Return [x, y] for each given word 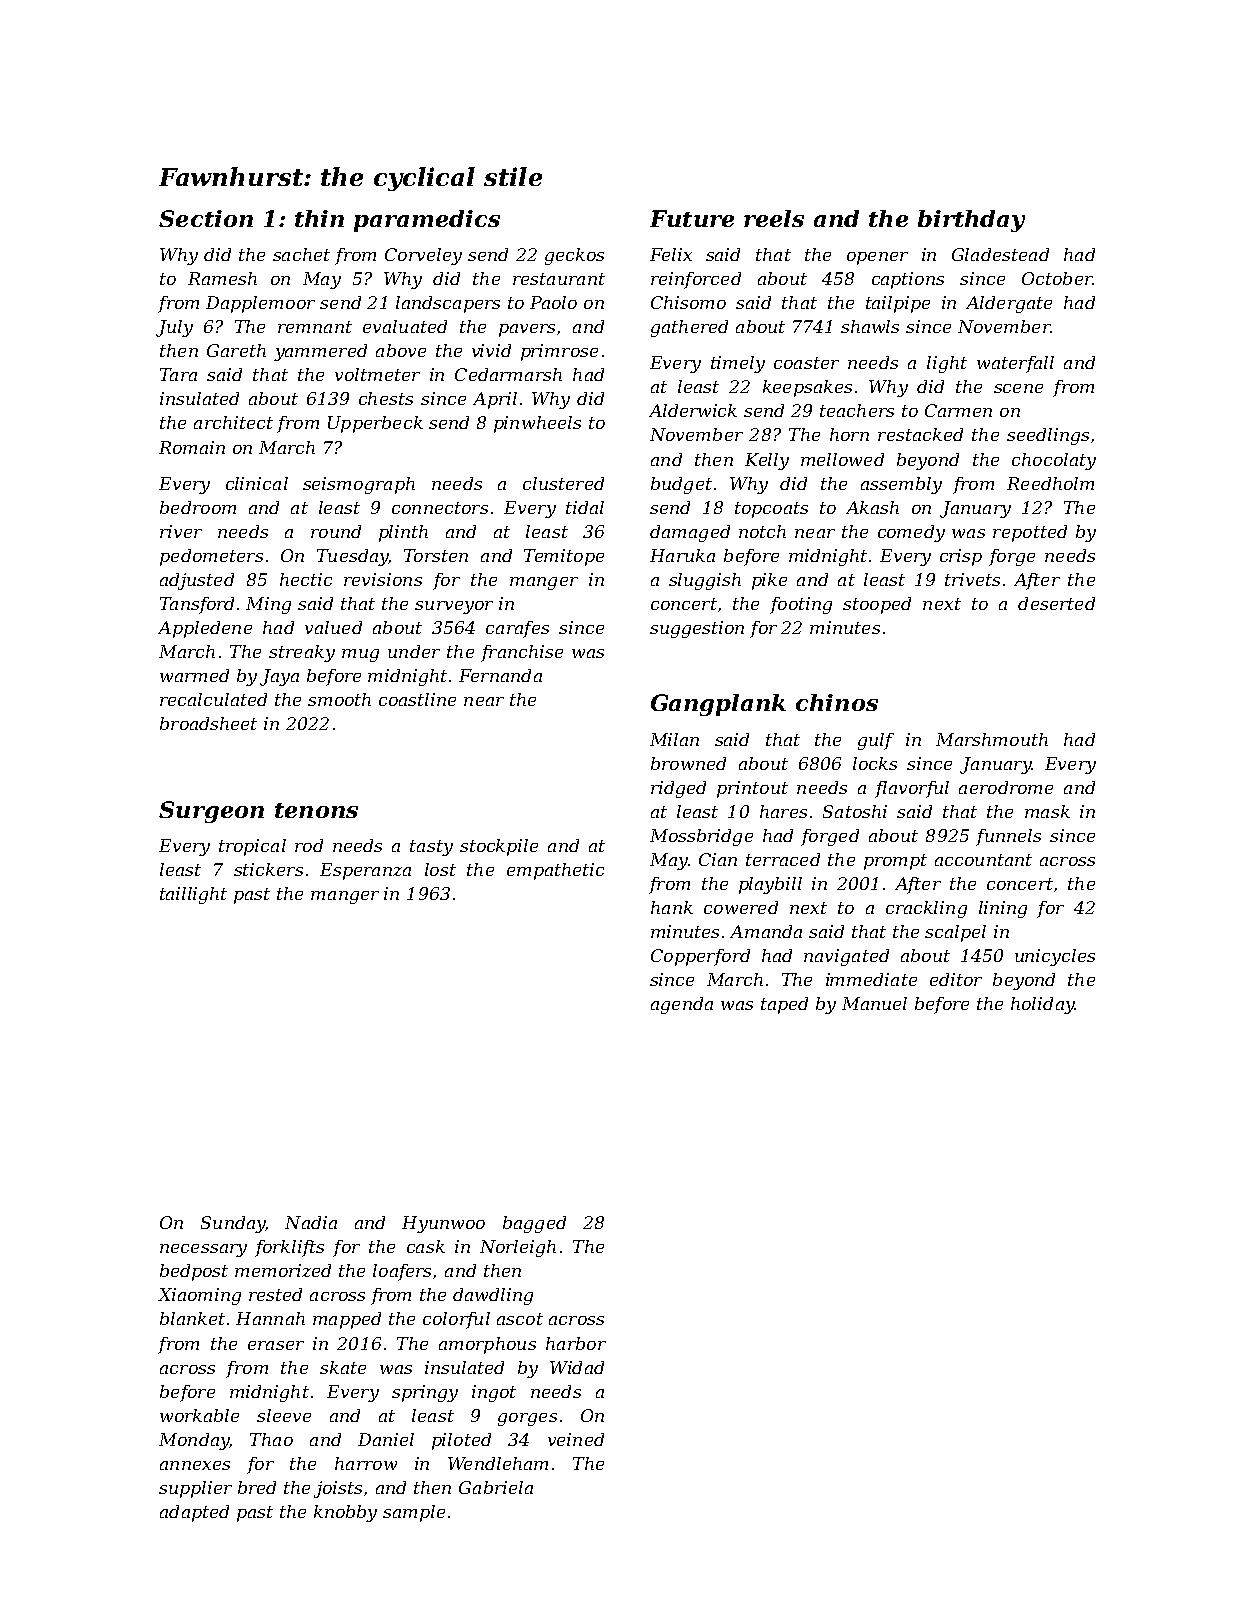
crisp [961, 557]
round [336, 531]
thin [319, 218]
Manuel [874, 1003]
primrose [559, 352]
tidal [585, 507]
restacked [920, 434]
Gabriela [496, 1487]
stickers [268, 869]
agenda [682, 1005]
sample [414, 1513]
